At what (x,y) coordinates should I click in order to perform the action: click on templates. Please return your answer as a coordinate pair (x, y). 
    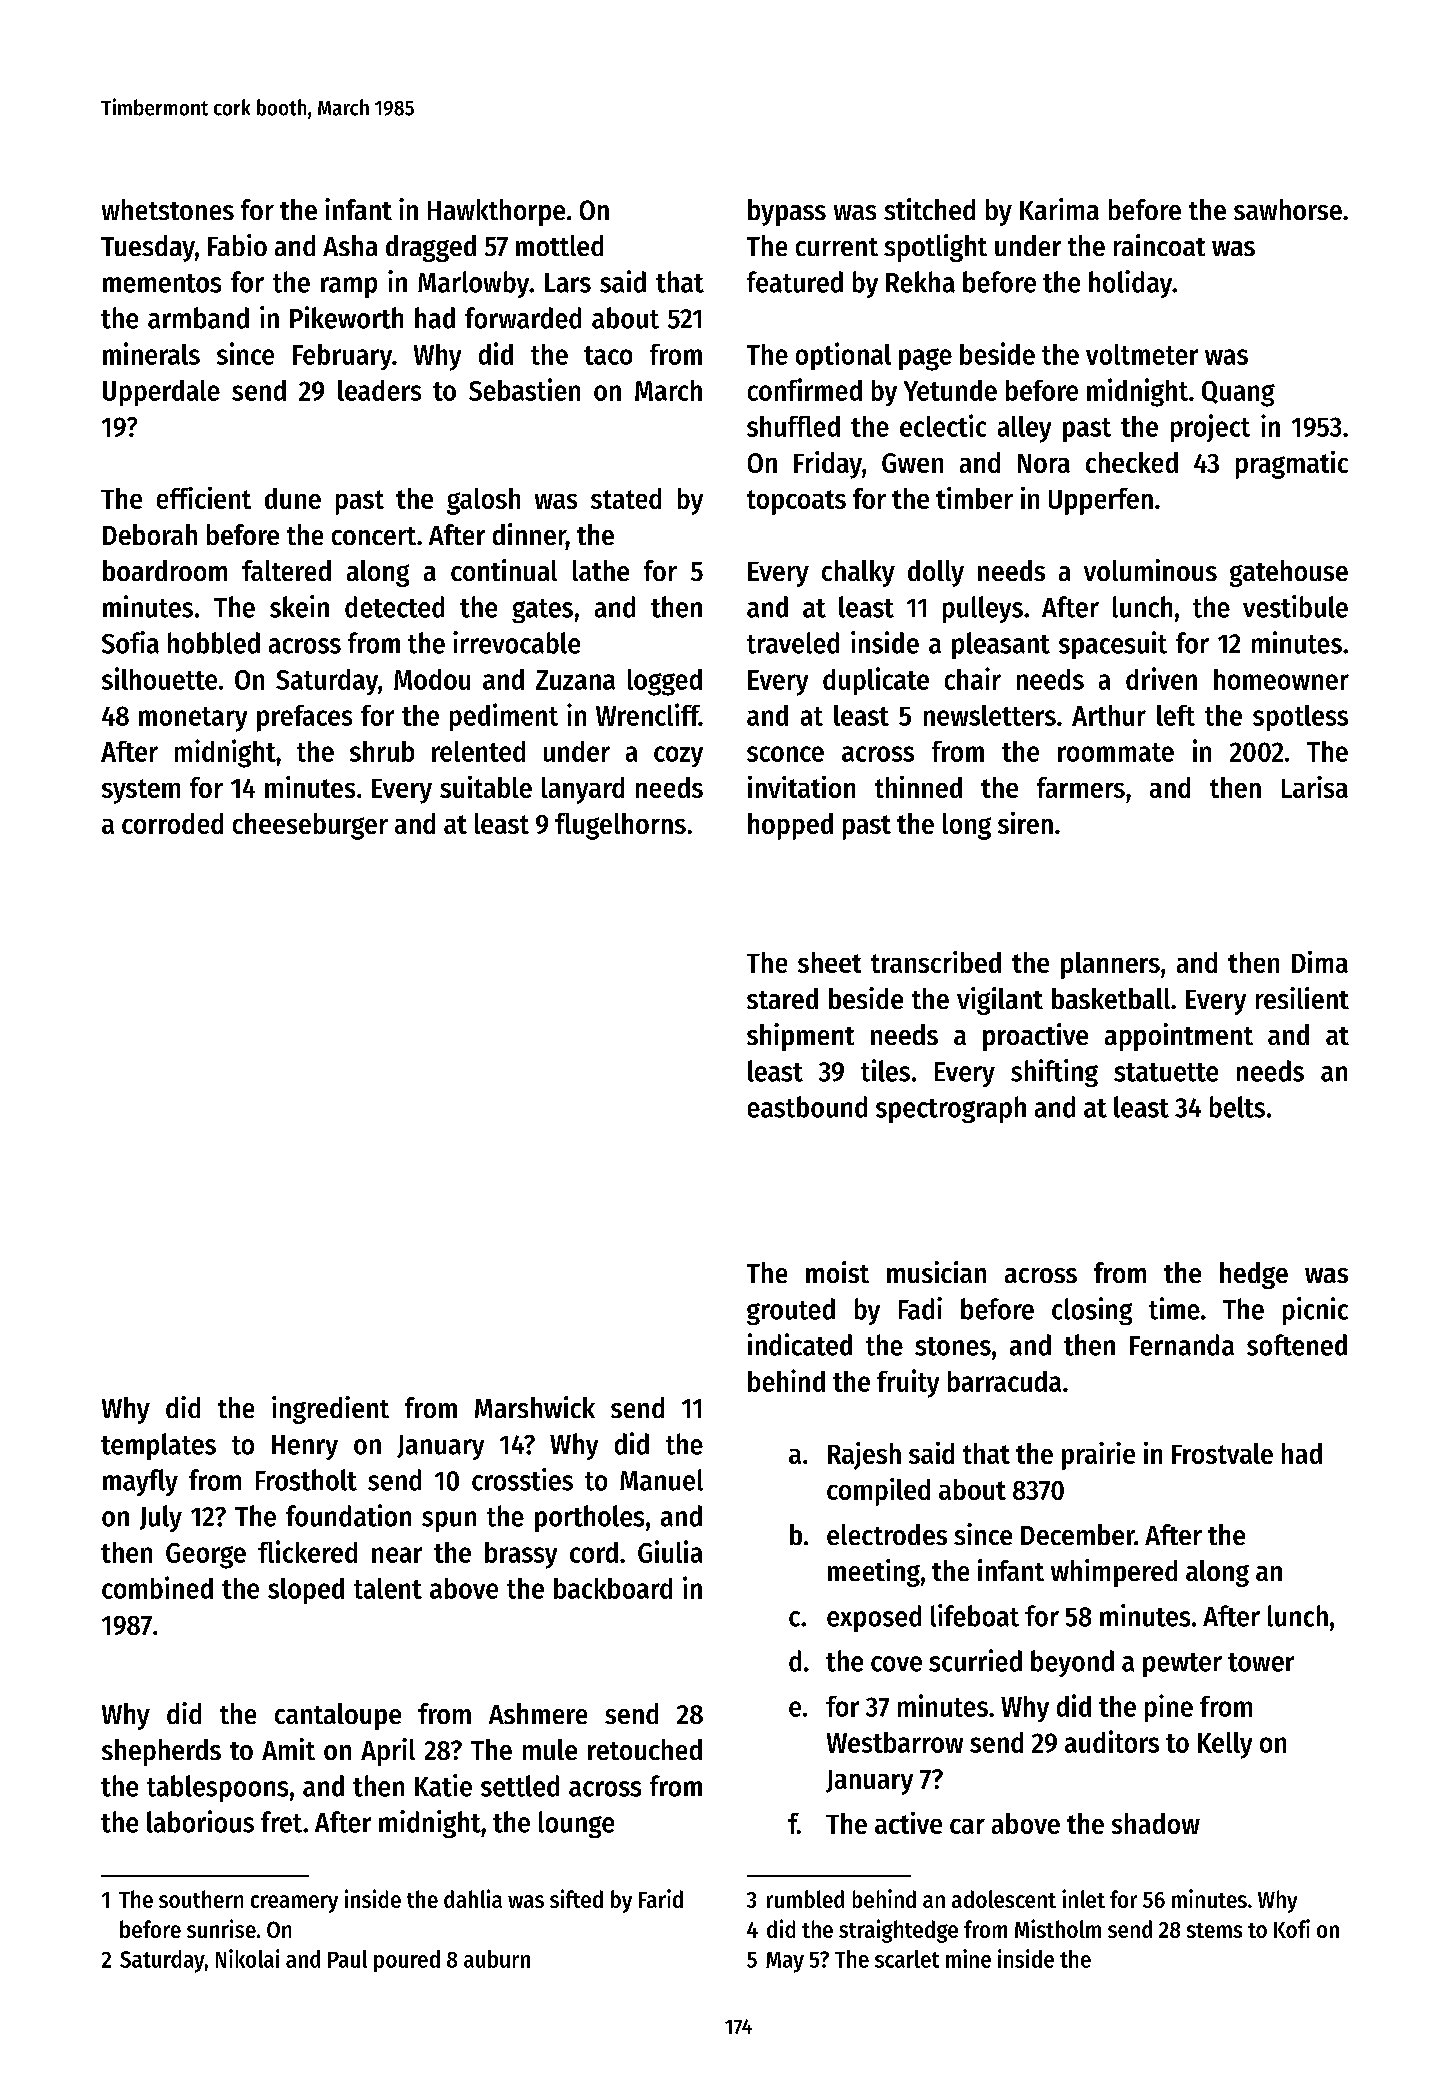
    Looking at the image, I should click on (158, 1446).
